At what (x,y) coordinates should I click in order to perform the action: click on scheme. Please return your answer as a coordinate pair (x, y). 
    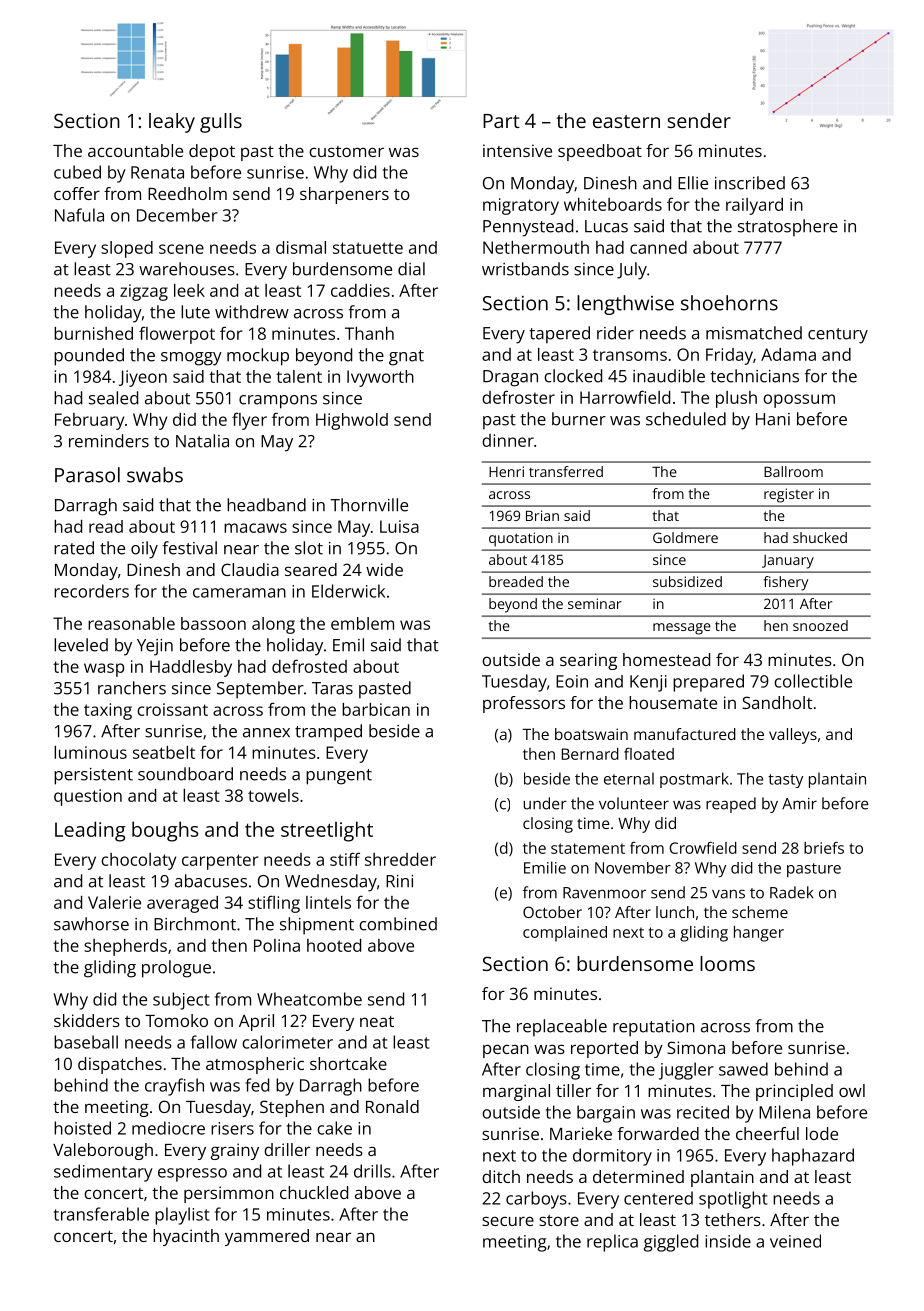
    Looking at the image, I should click on (760, 912).
